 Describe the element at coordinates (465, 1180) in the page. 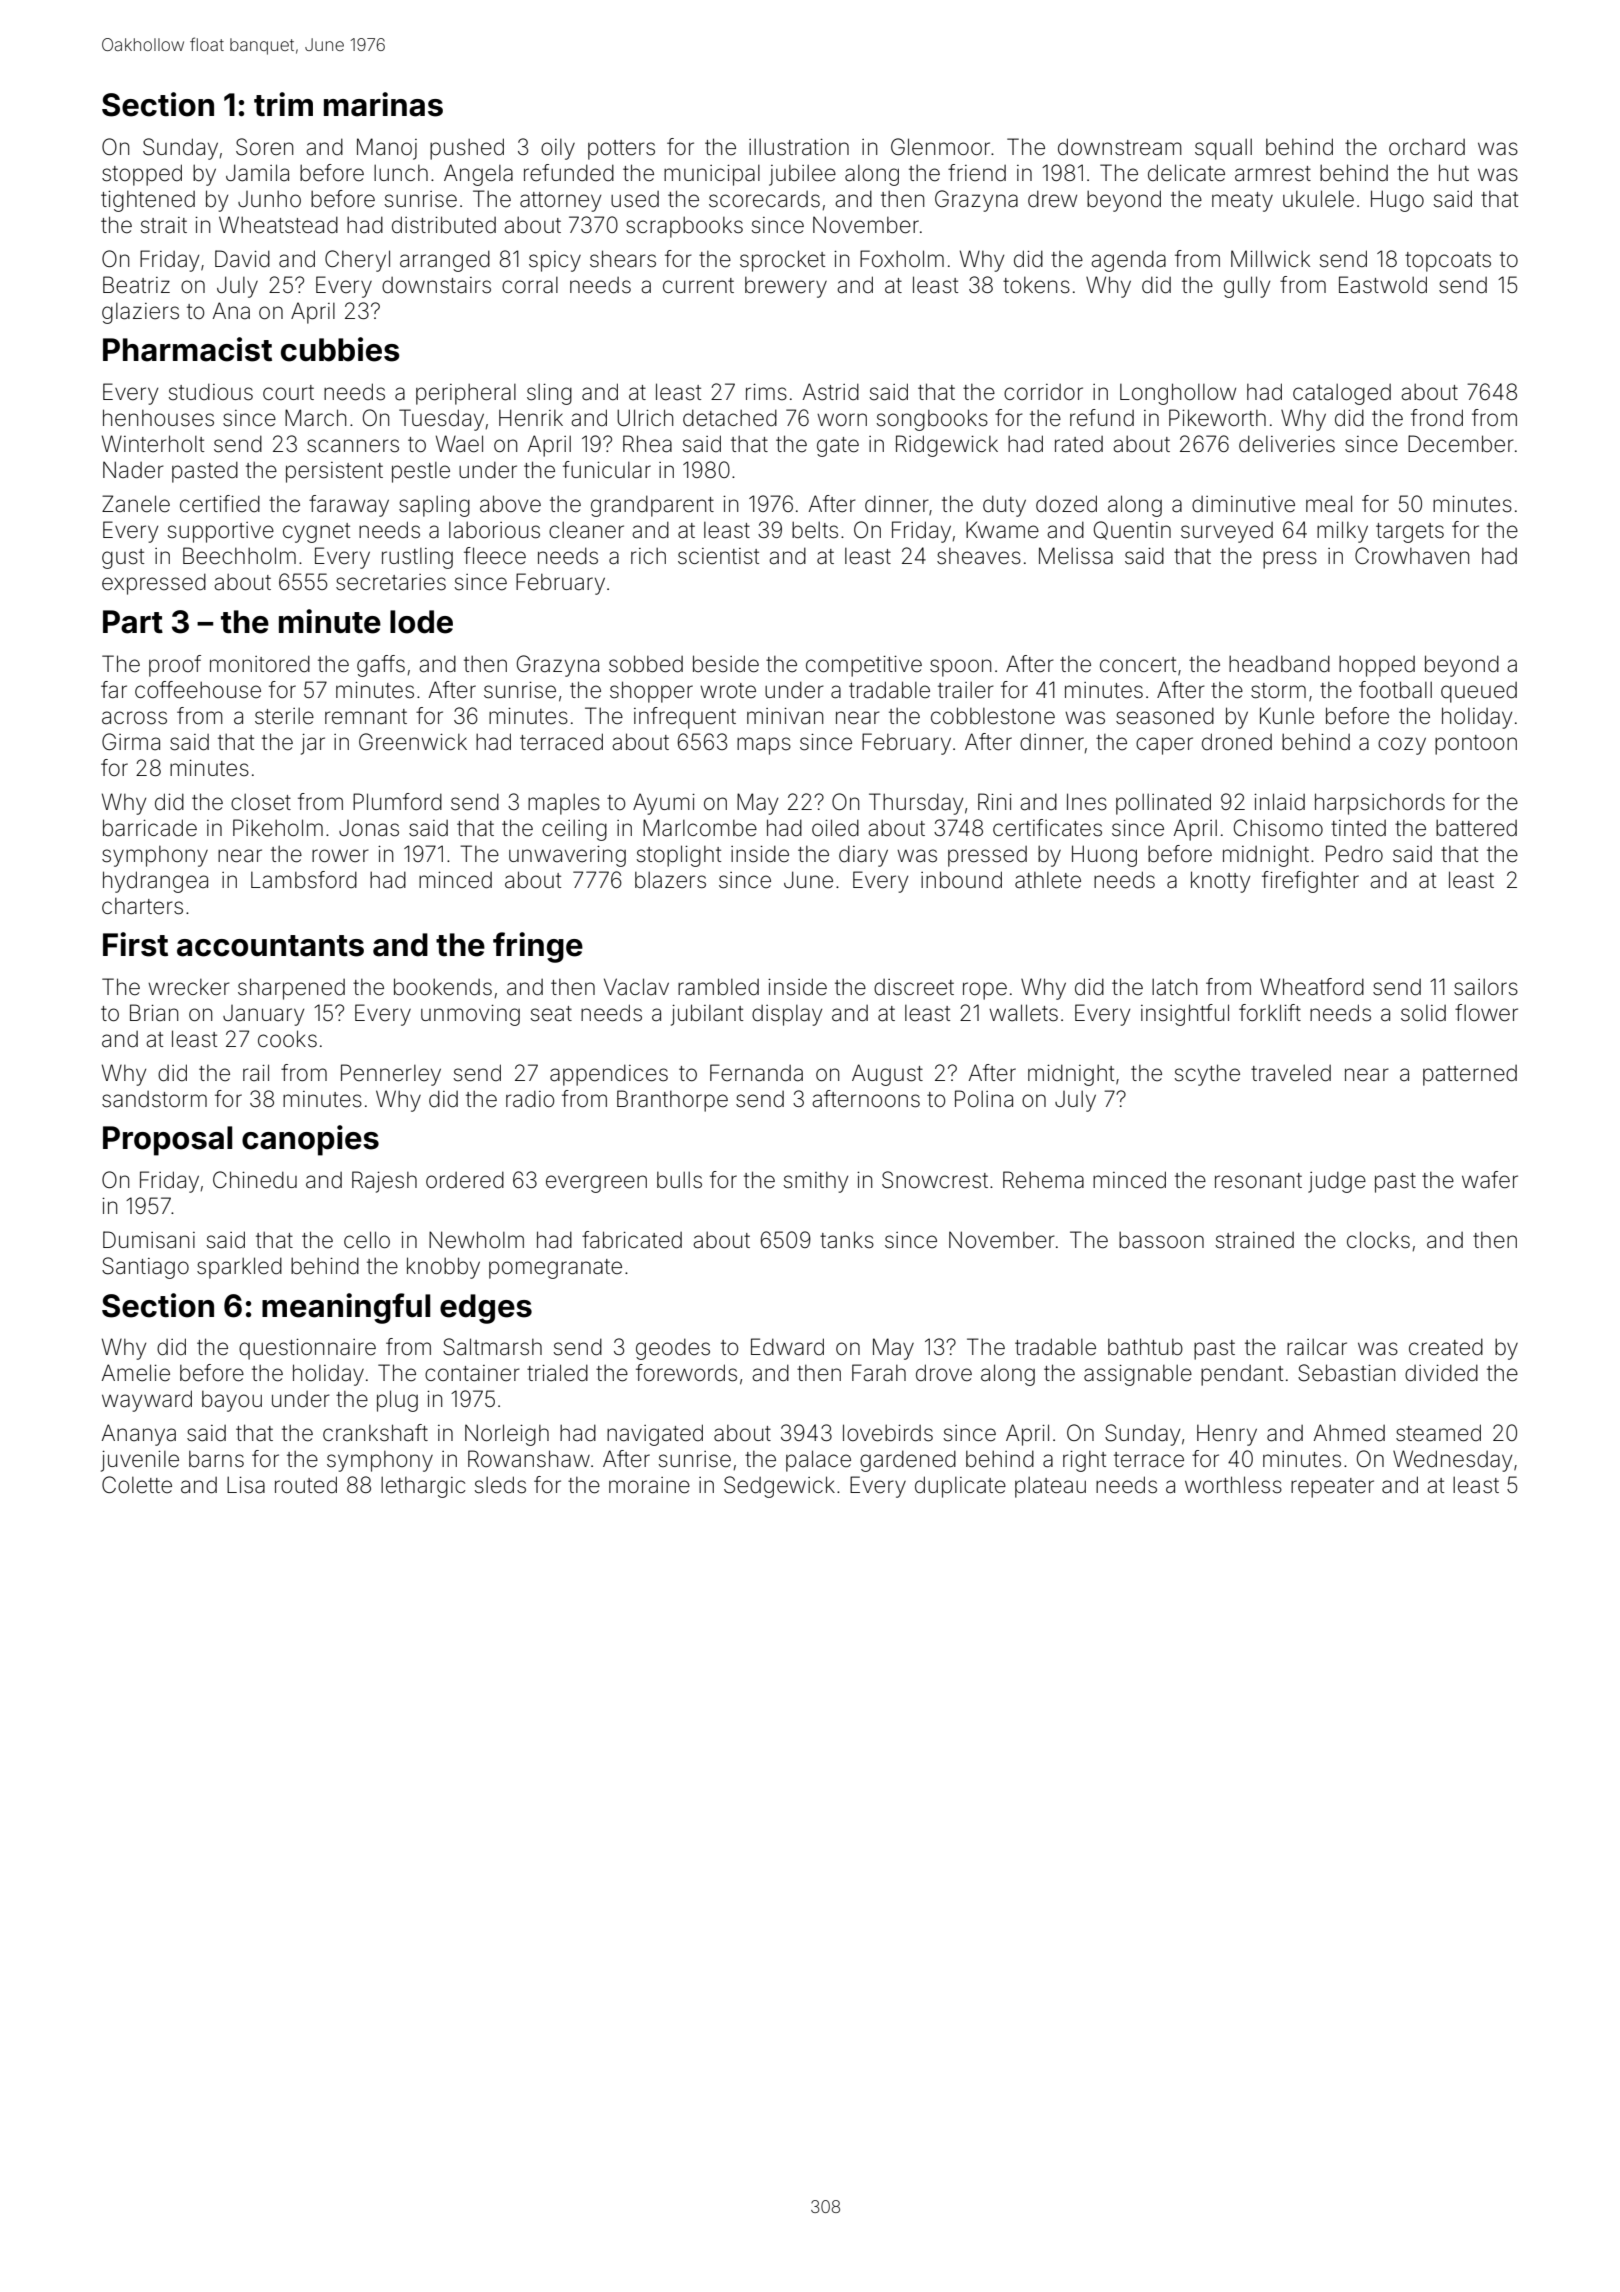

I see `ordered` at that location.
